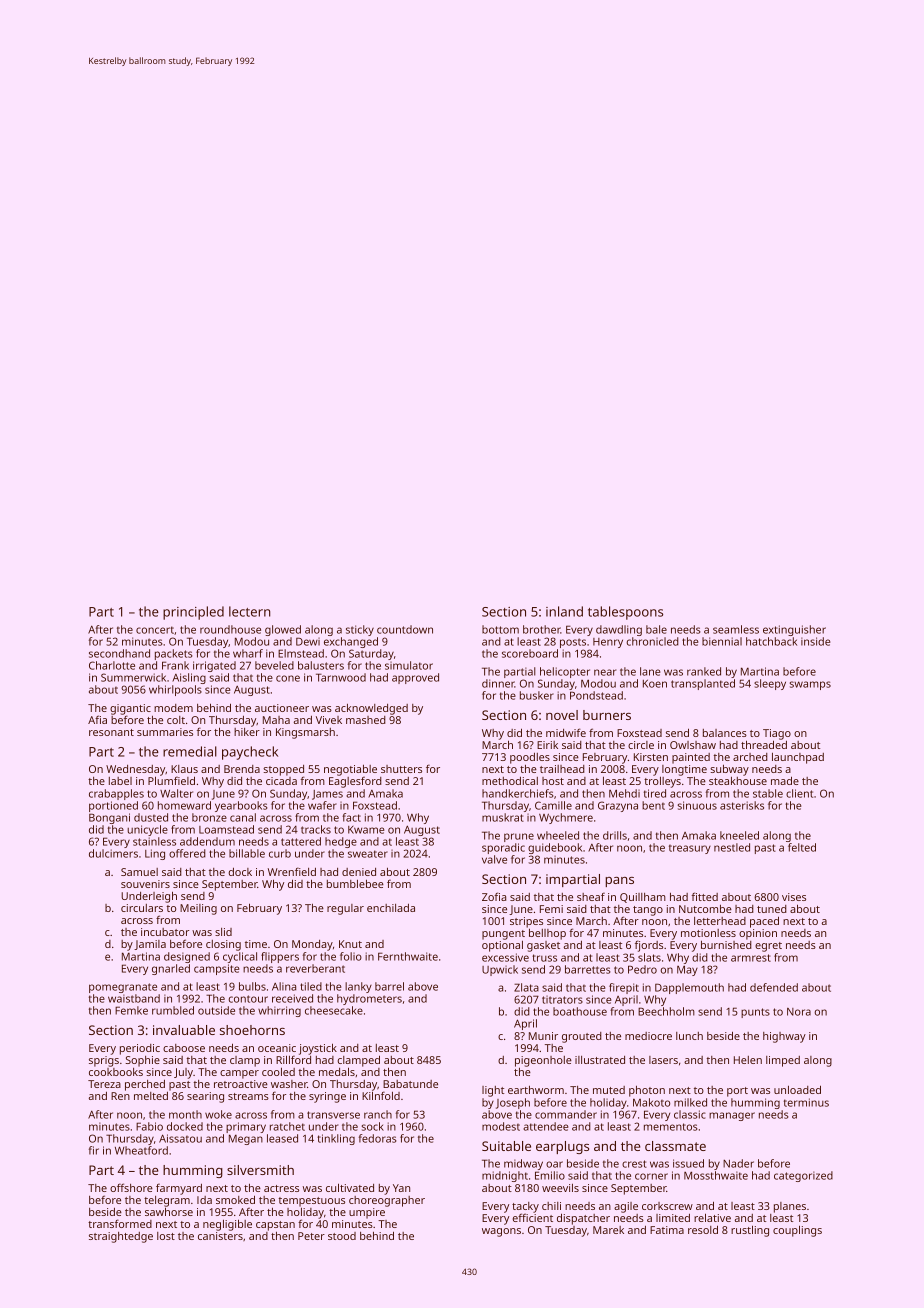 The image size is (924, 1308). I want to click on Fabio, so click(149, 1126).
